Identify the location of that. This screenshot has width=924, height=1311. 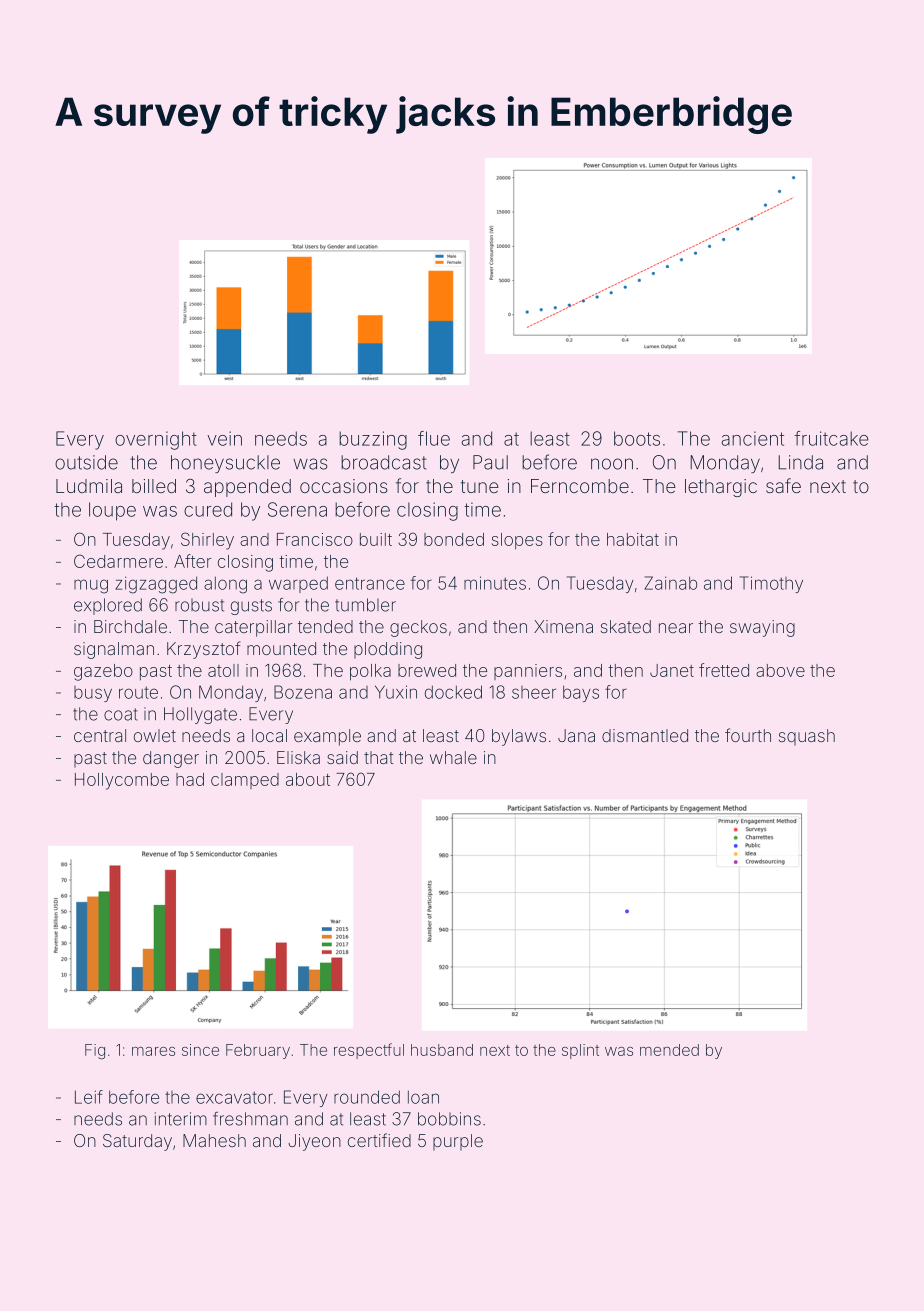
(378, 757).
